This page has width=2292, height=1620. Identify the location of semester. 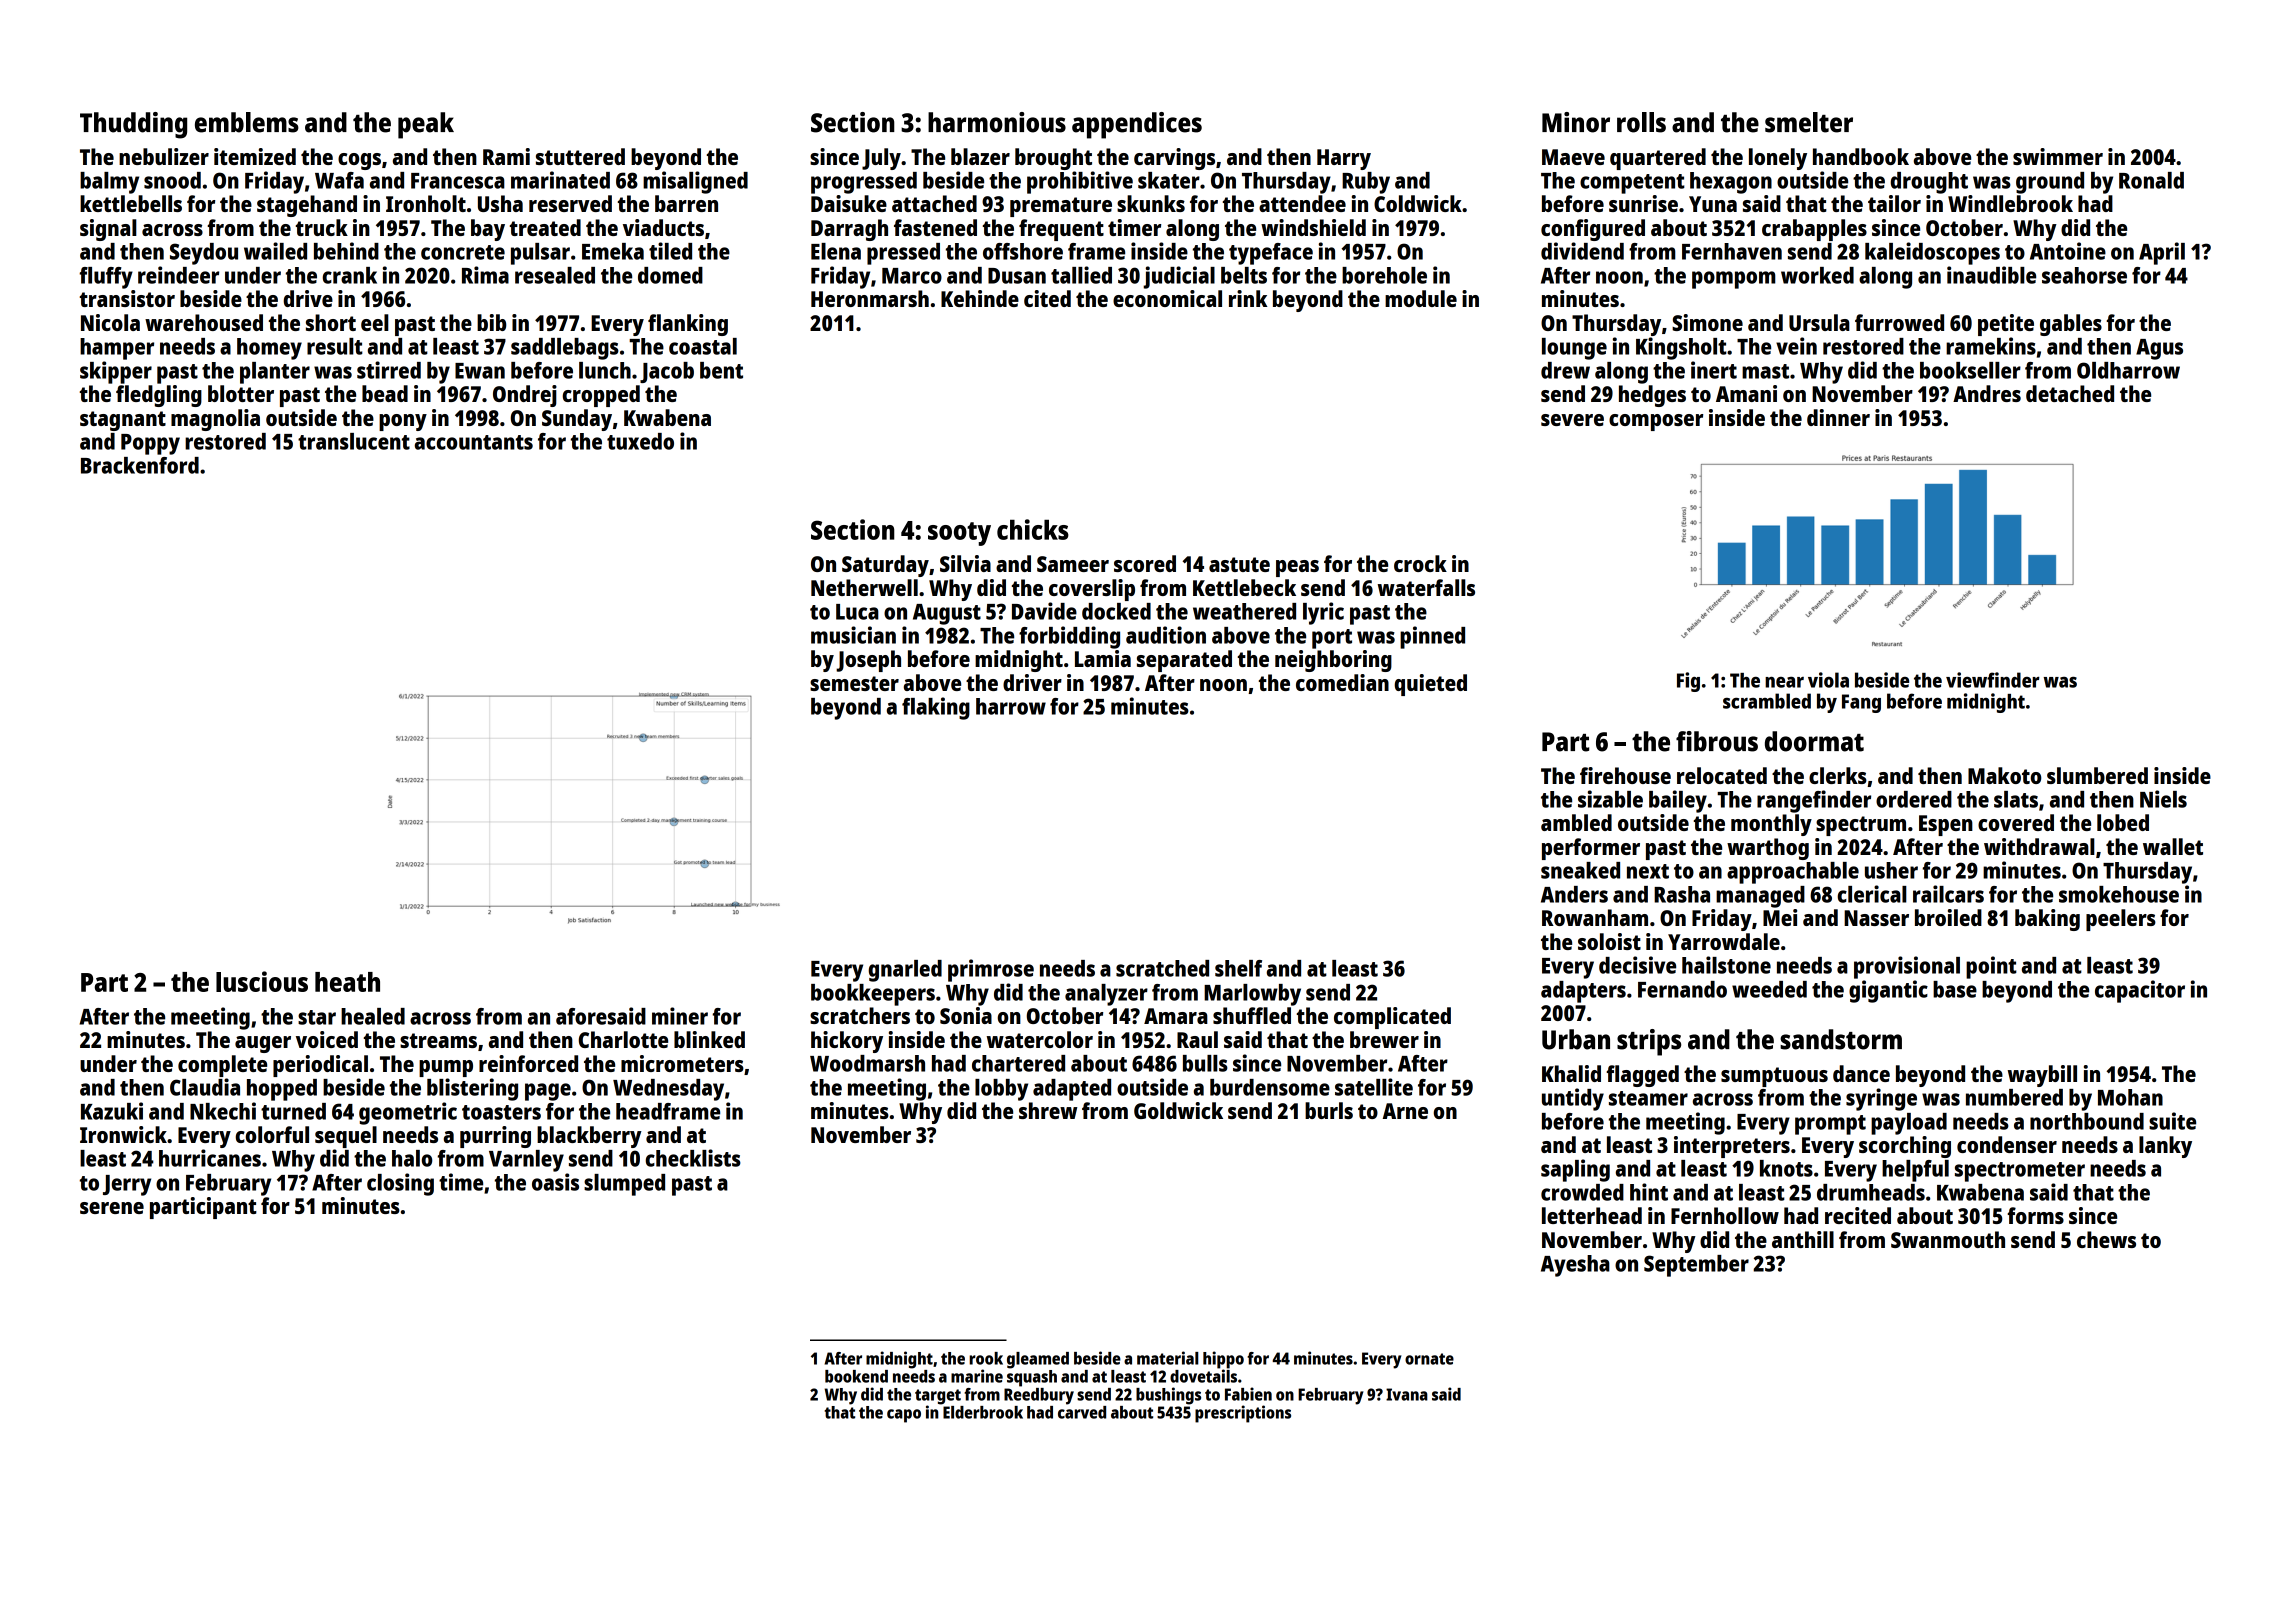
(854, 683).
